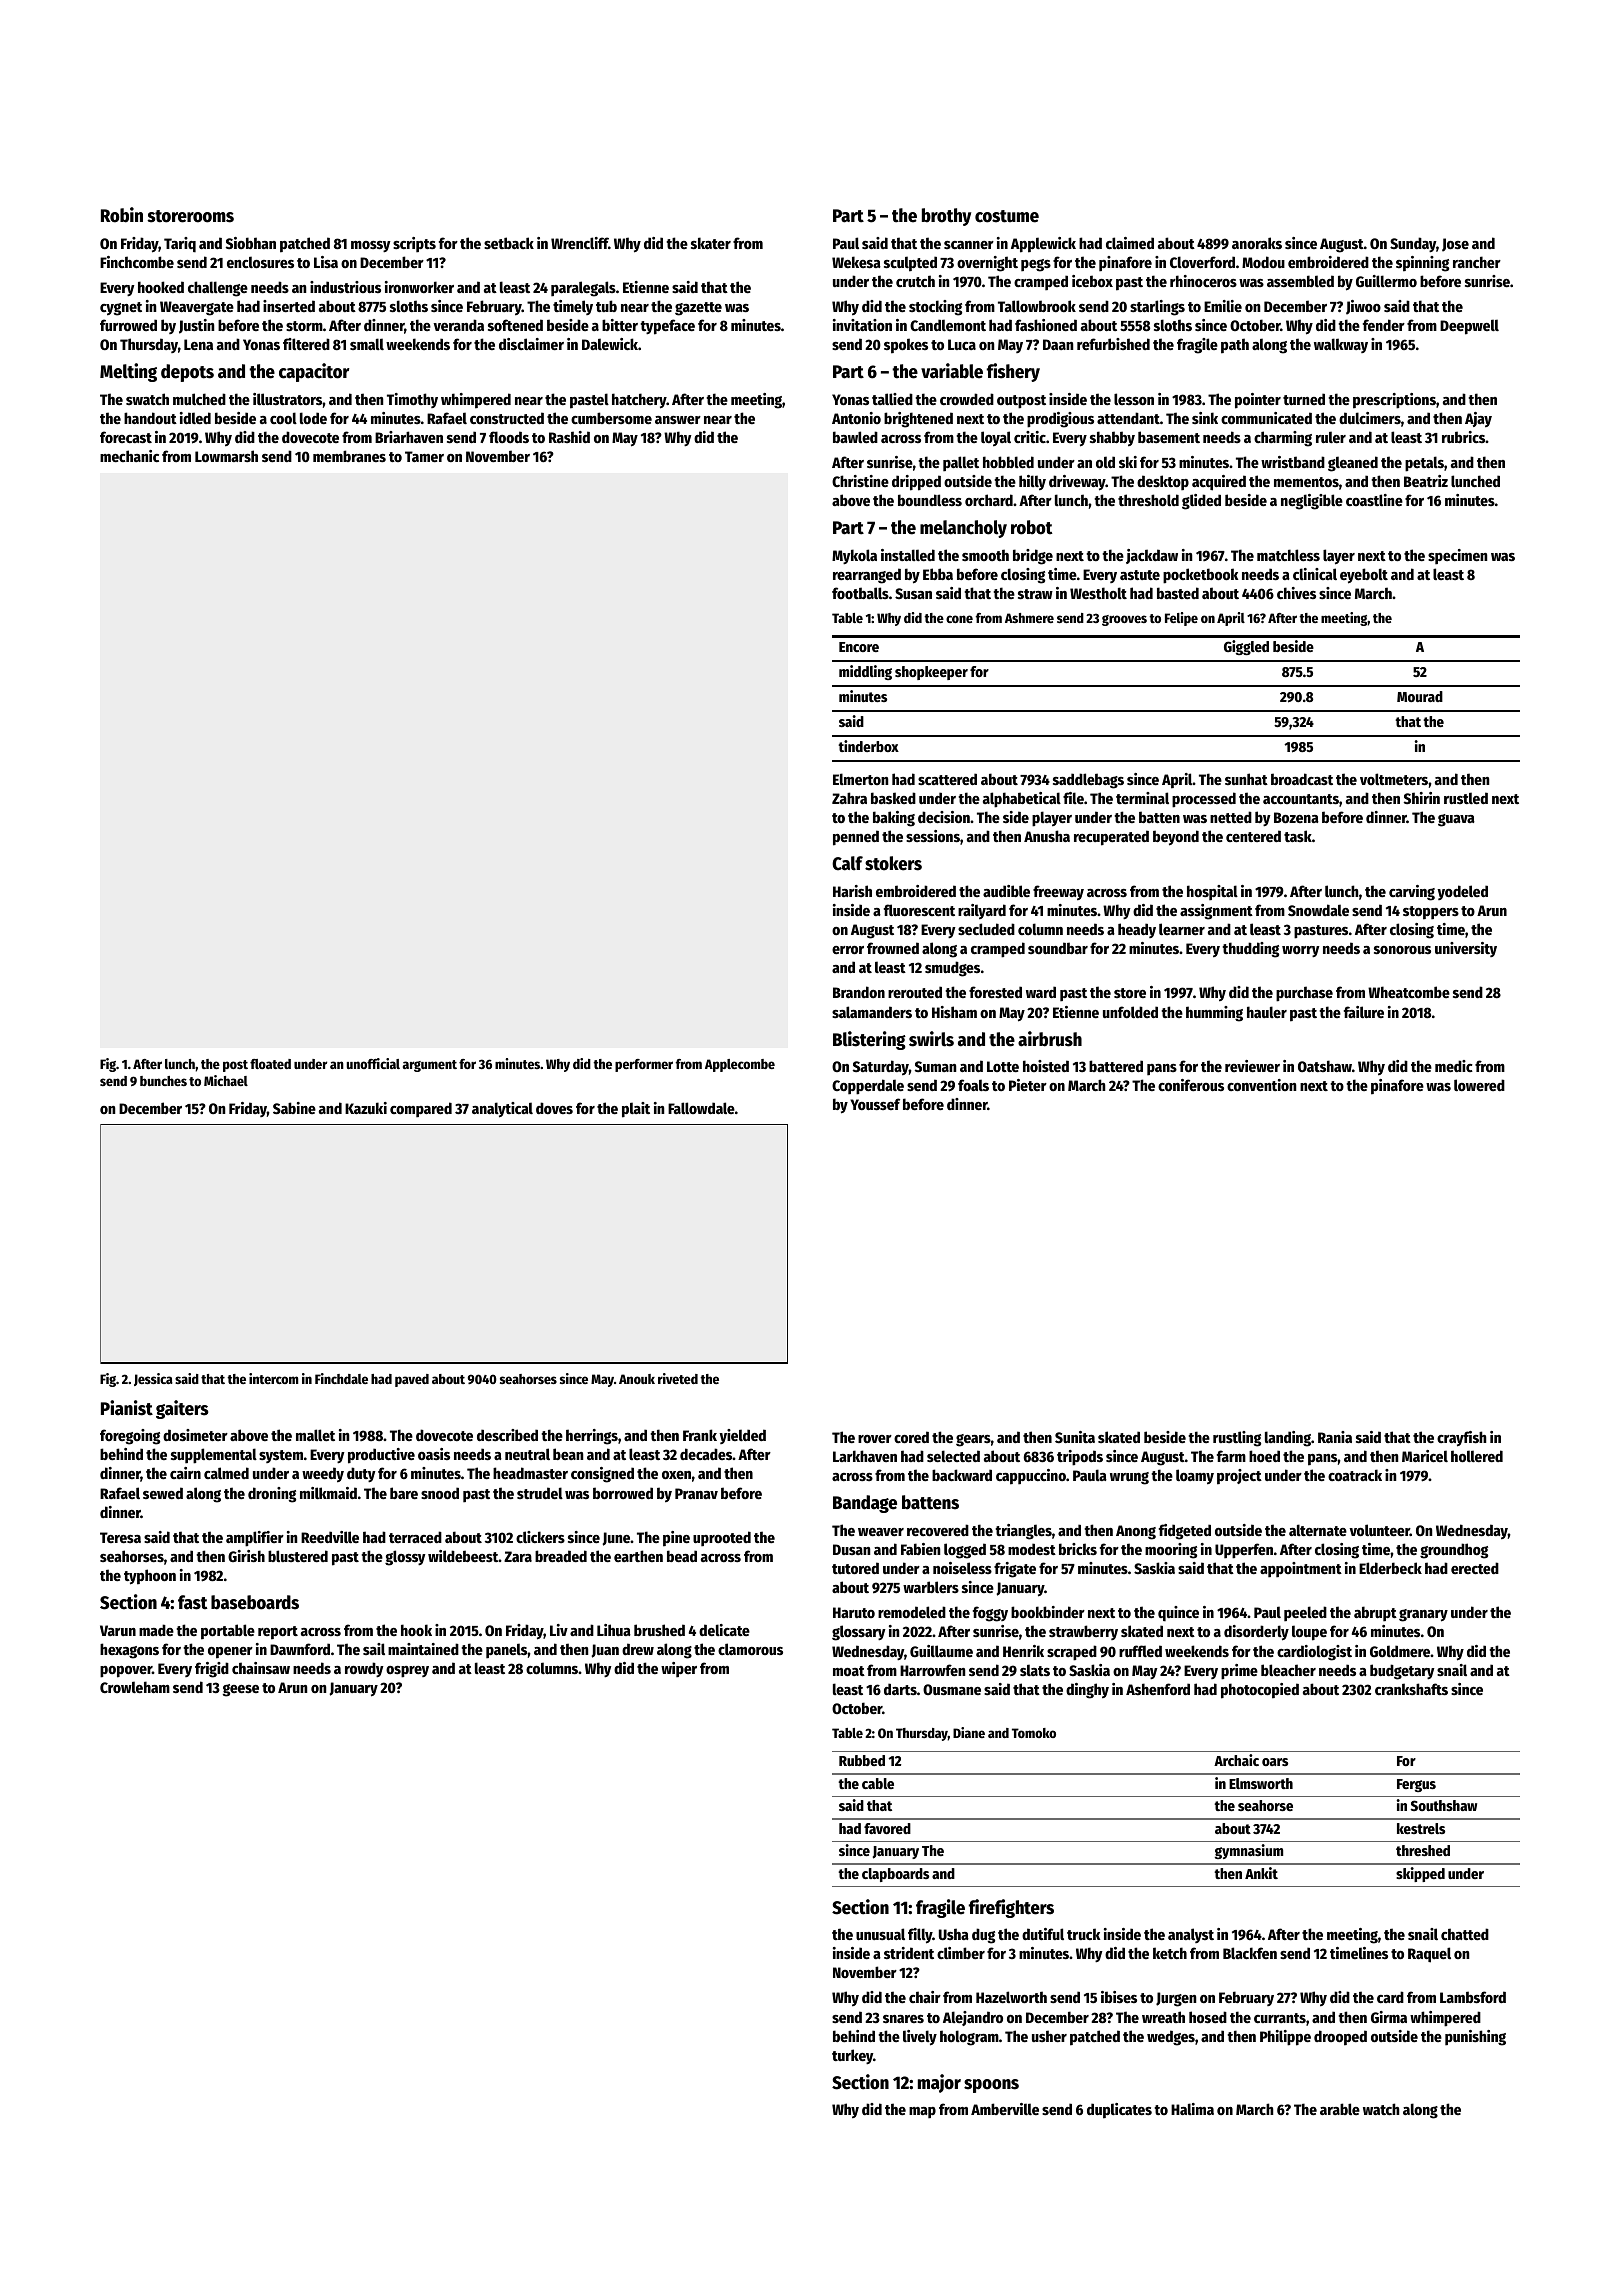 The width and height of the document is (1620, 2292). I want to click on rustling, so click(1237, 1439).
